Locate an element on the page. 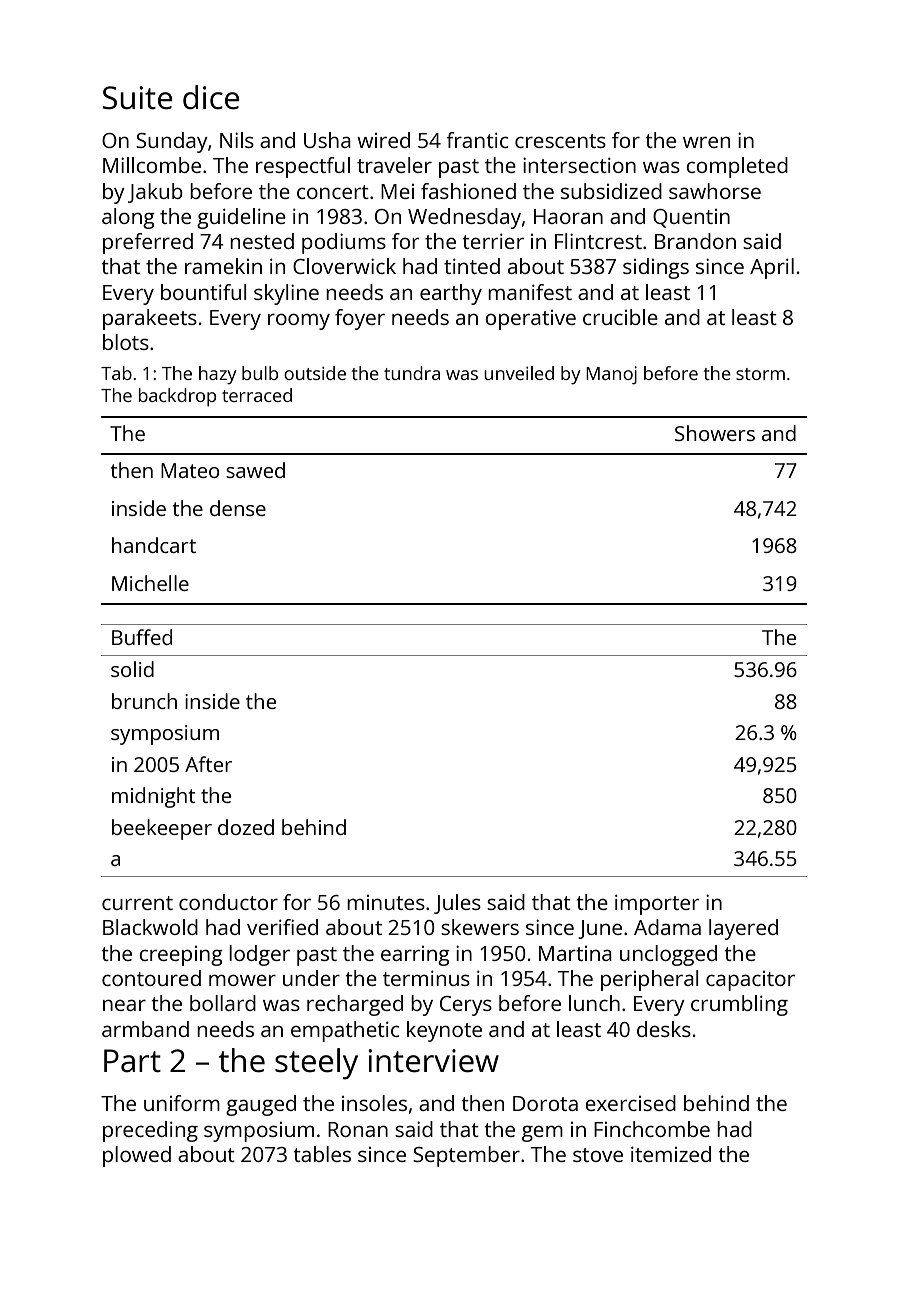  importer is located at coordinates (657, 904).
